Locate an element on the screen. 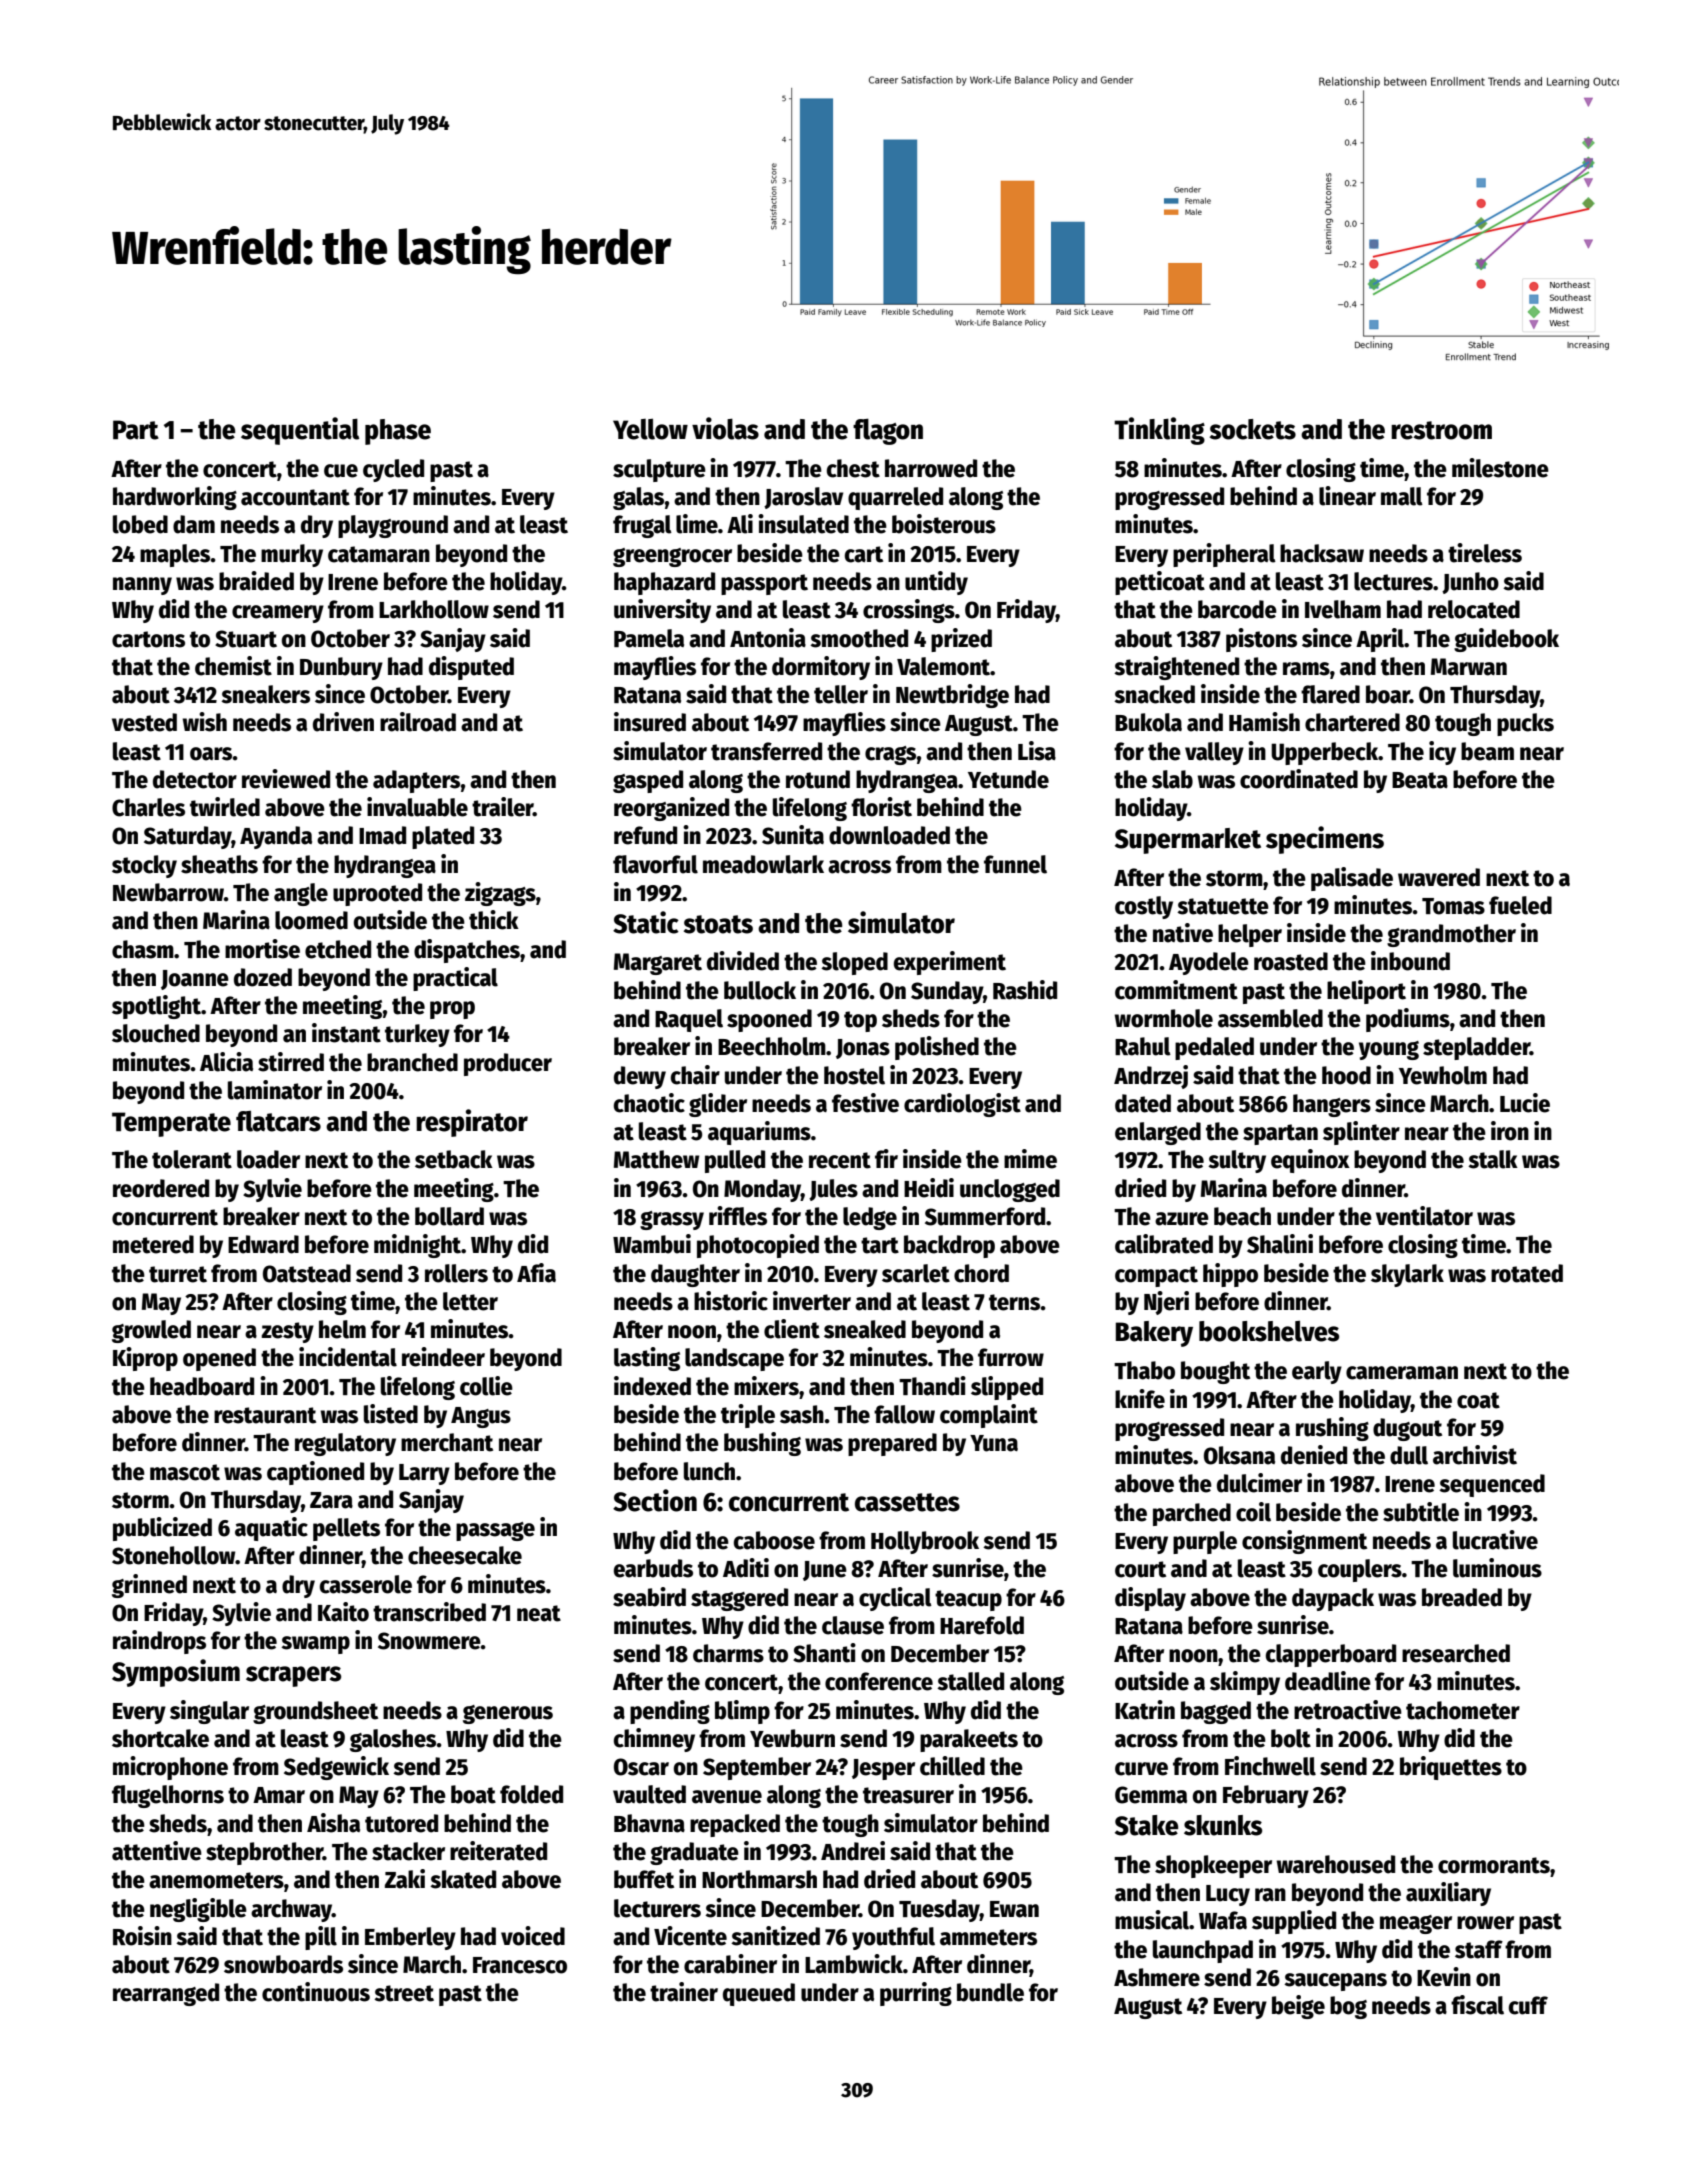 The image size is (1683, 2178). daughter is located at coordinates (695, 1275).
